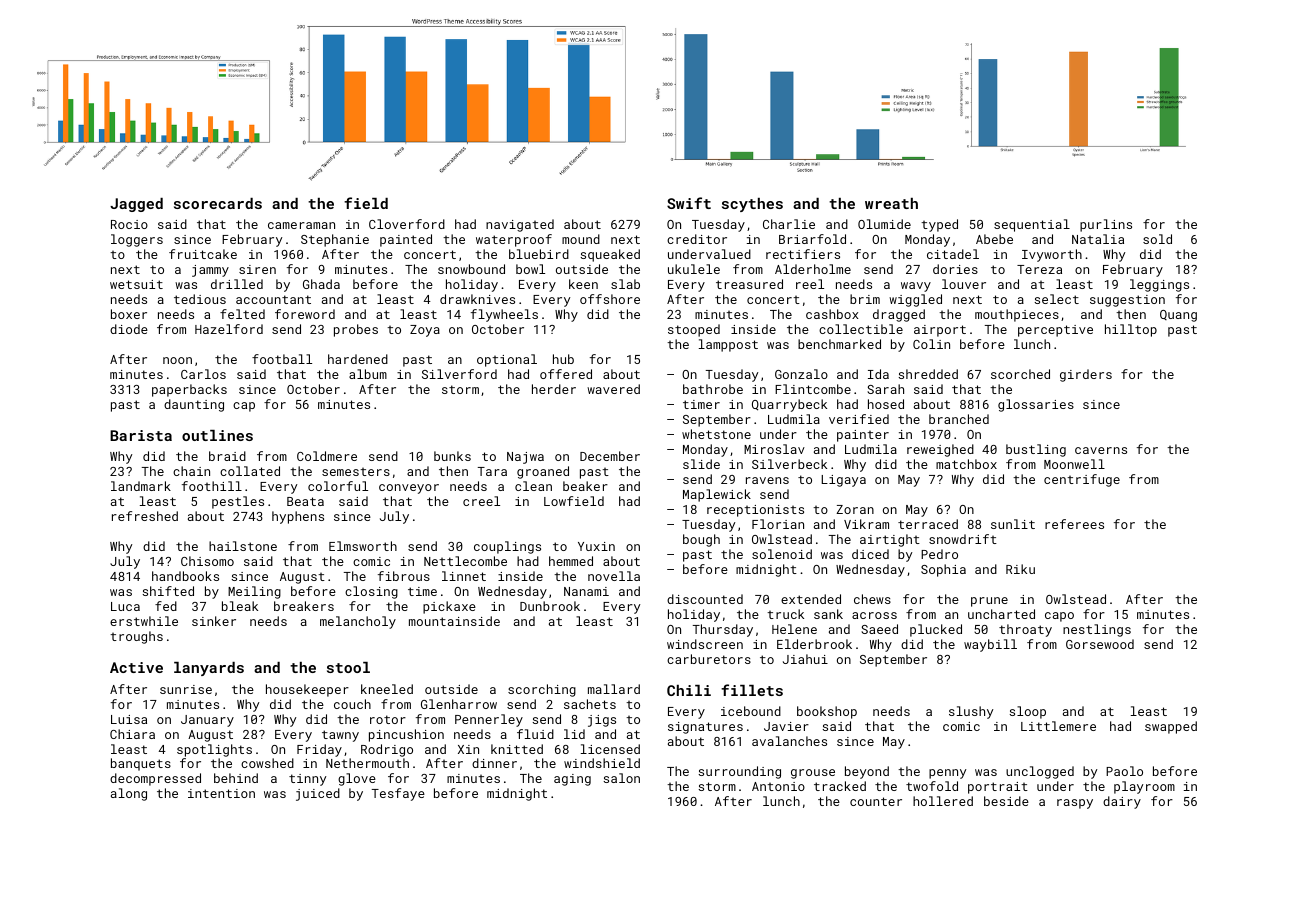  I want to click on caverns, so click(1101, 450).
